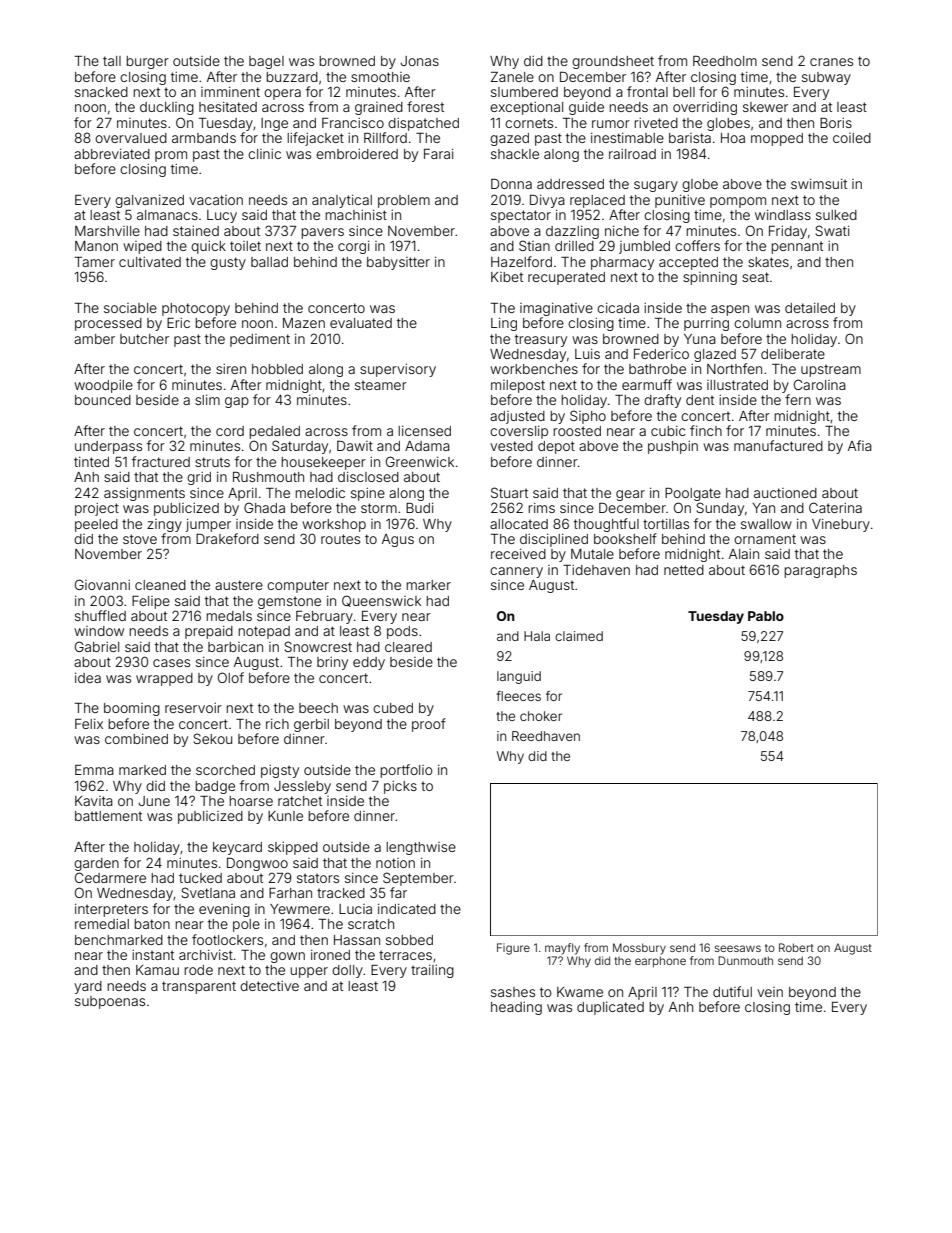 Image resolution: width=952 pixels, height=1233 pixels. What do you see at coordinates (269, 986) in the screenshot?
I see `detective` at bounding box center [269, 986].
